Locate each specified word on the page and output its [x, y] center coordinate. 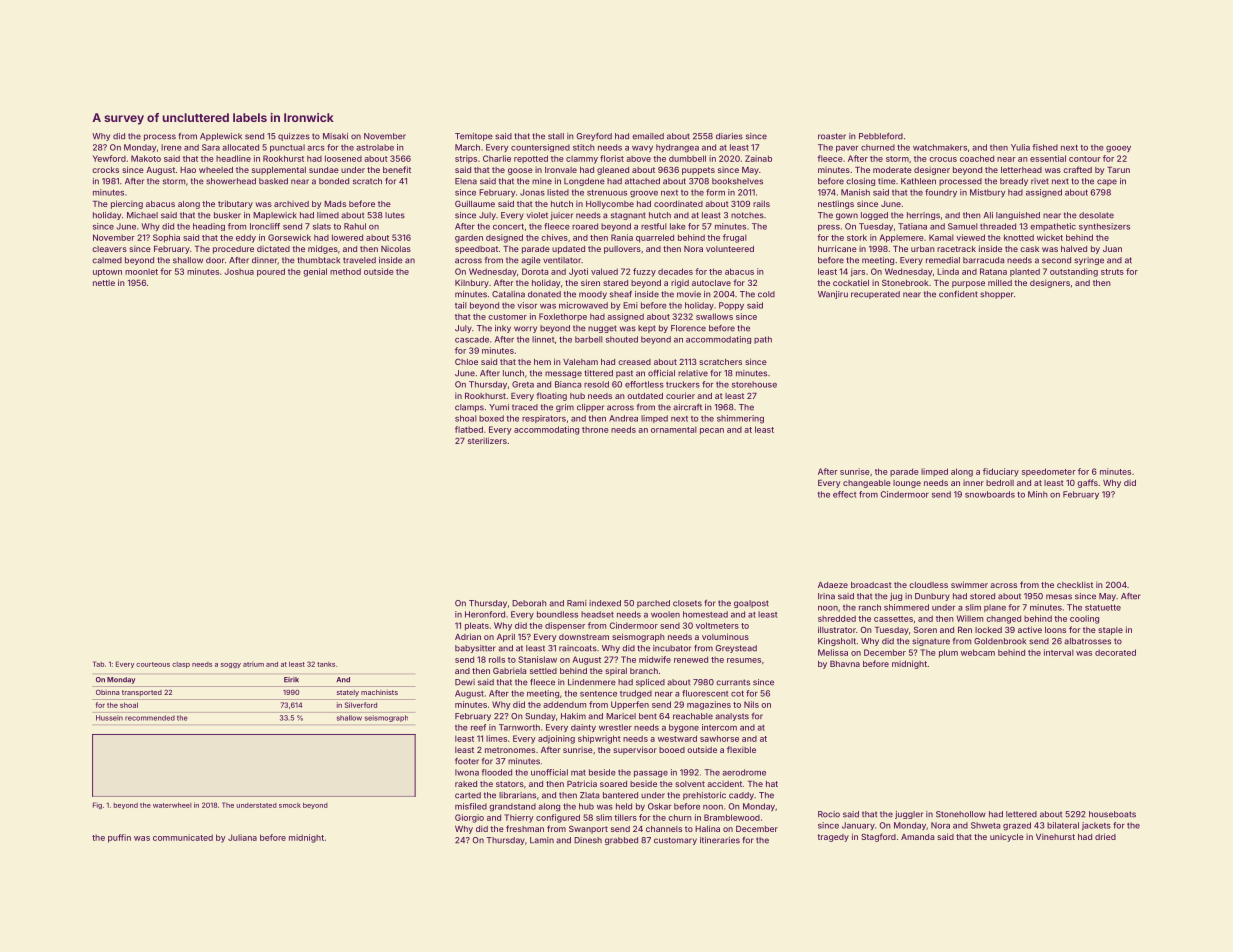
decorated [1115, 652]
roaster [832, 136]
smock [290, 805]
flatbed [469, 429]
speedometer [1049, 472]
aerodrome [744, 772]
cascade [472, 339]
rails [761, 204]
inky [503, 329]
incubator [672, 648]
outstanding [1074, 272]
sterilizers [487, 440]
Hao [188, 170]
